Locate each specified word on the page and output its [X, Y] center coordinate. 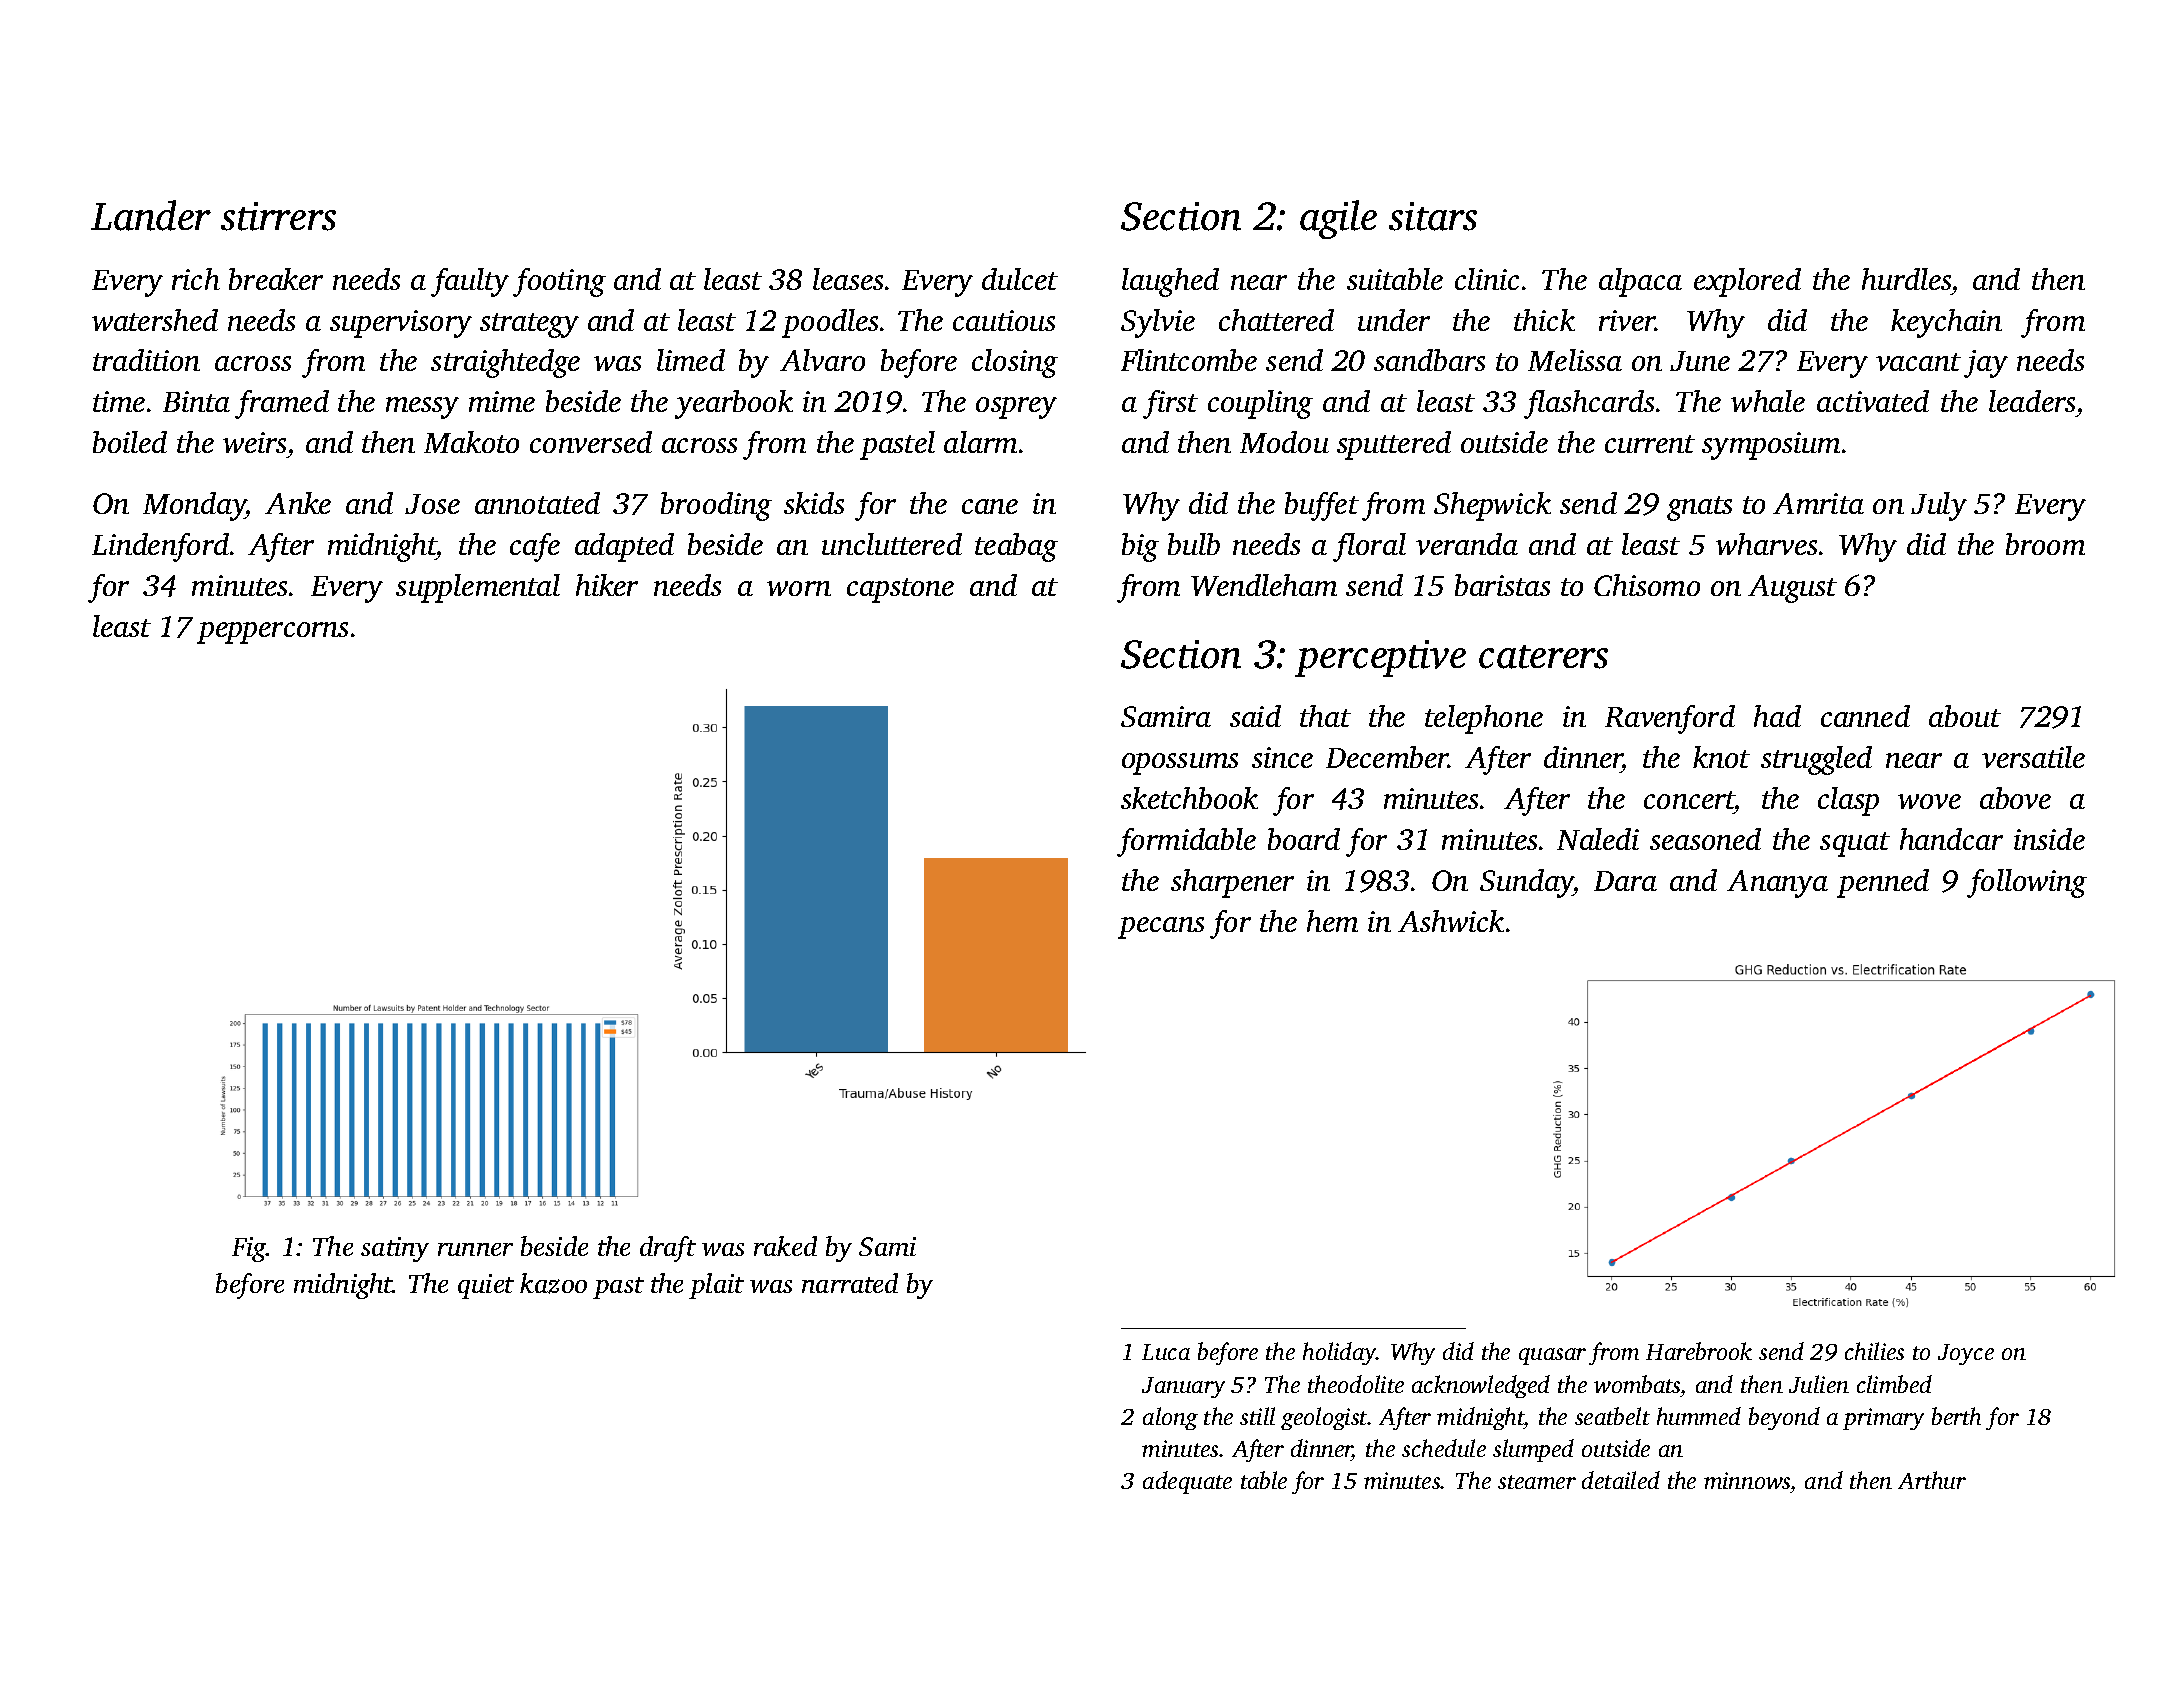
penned [1883, 883]
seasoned [1705, 839]
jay [1986, 364]
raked [785, 1246]
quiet [486, 1286]
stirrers [278, 216]
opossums [1180, 764]
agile [1338, 219]
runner [475, 1249]
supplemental [478, 588]
